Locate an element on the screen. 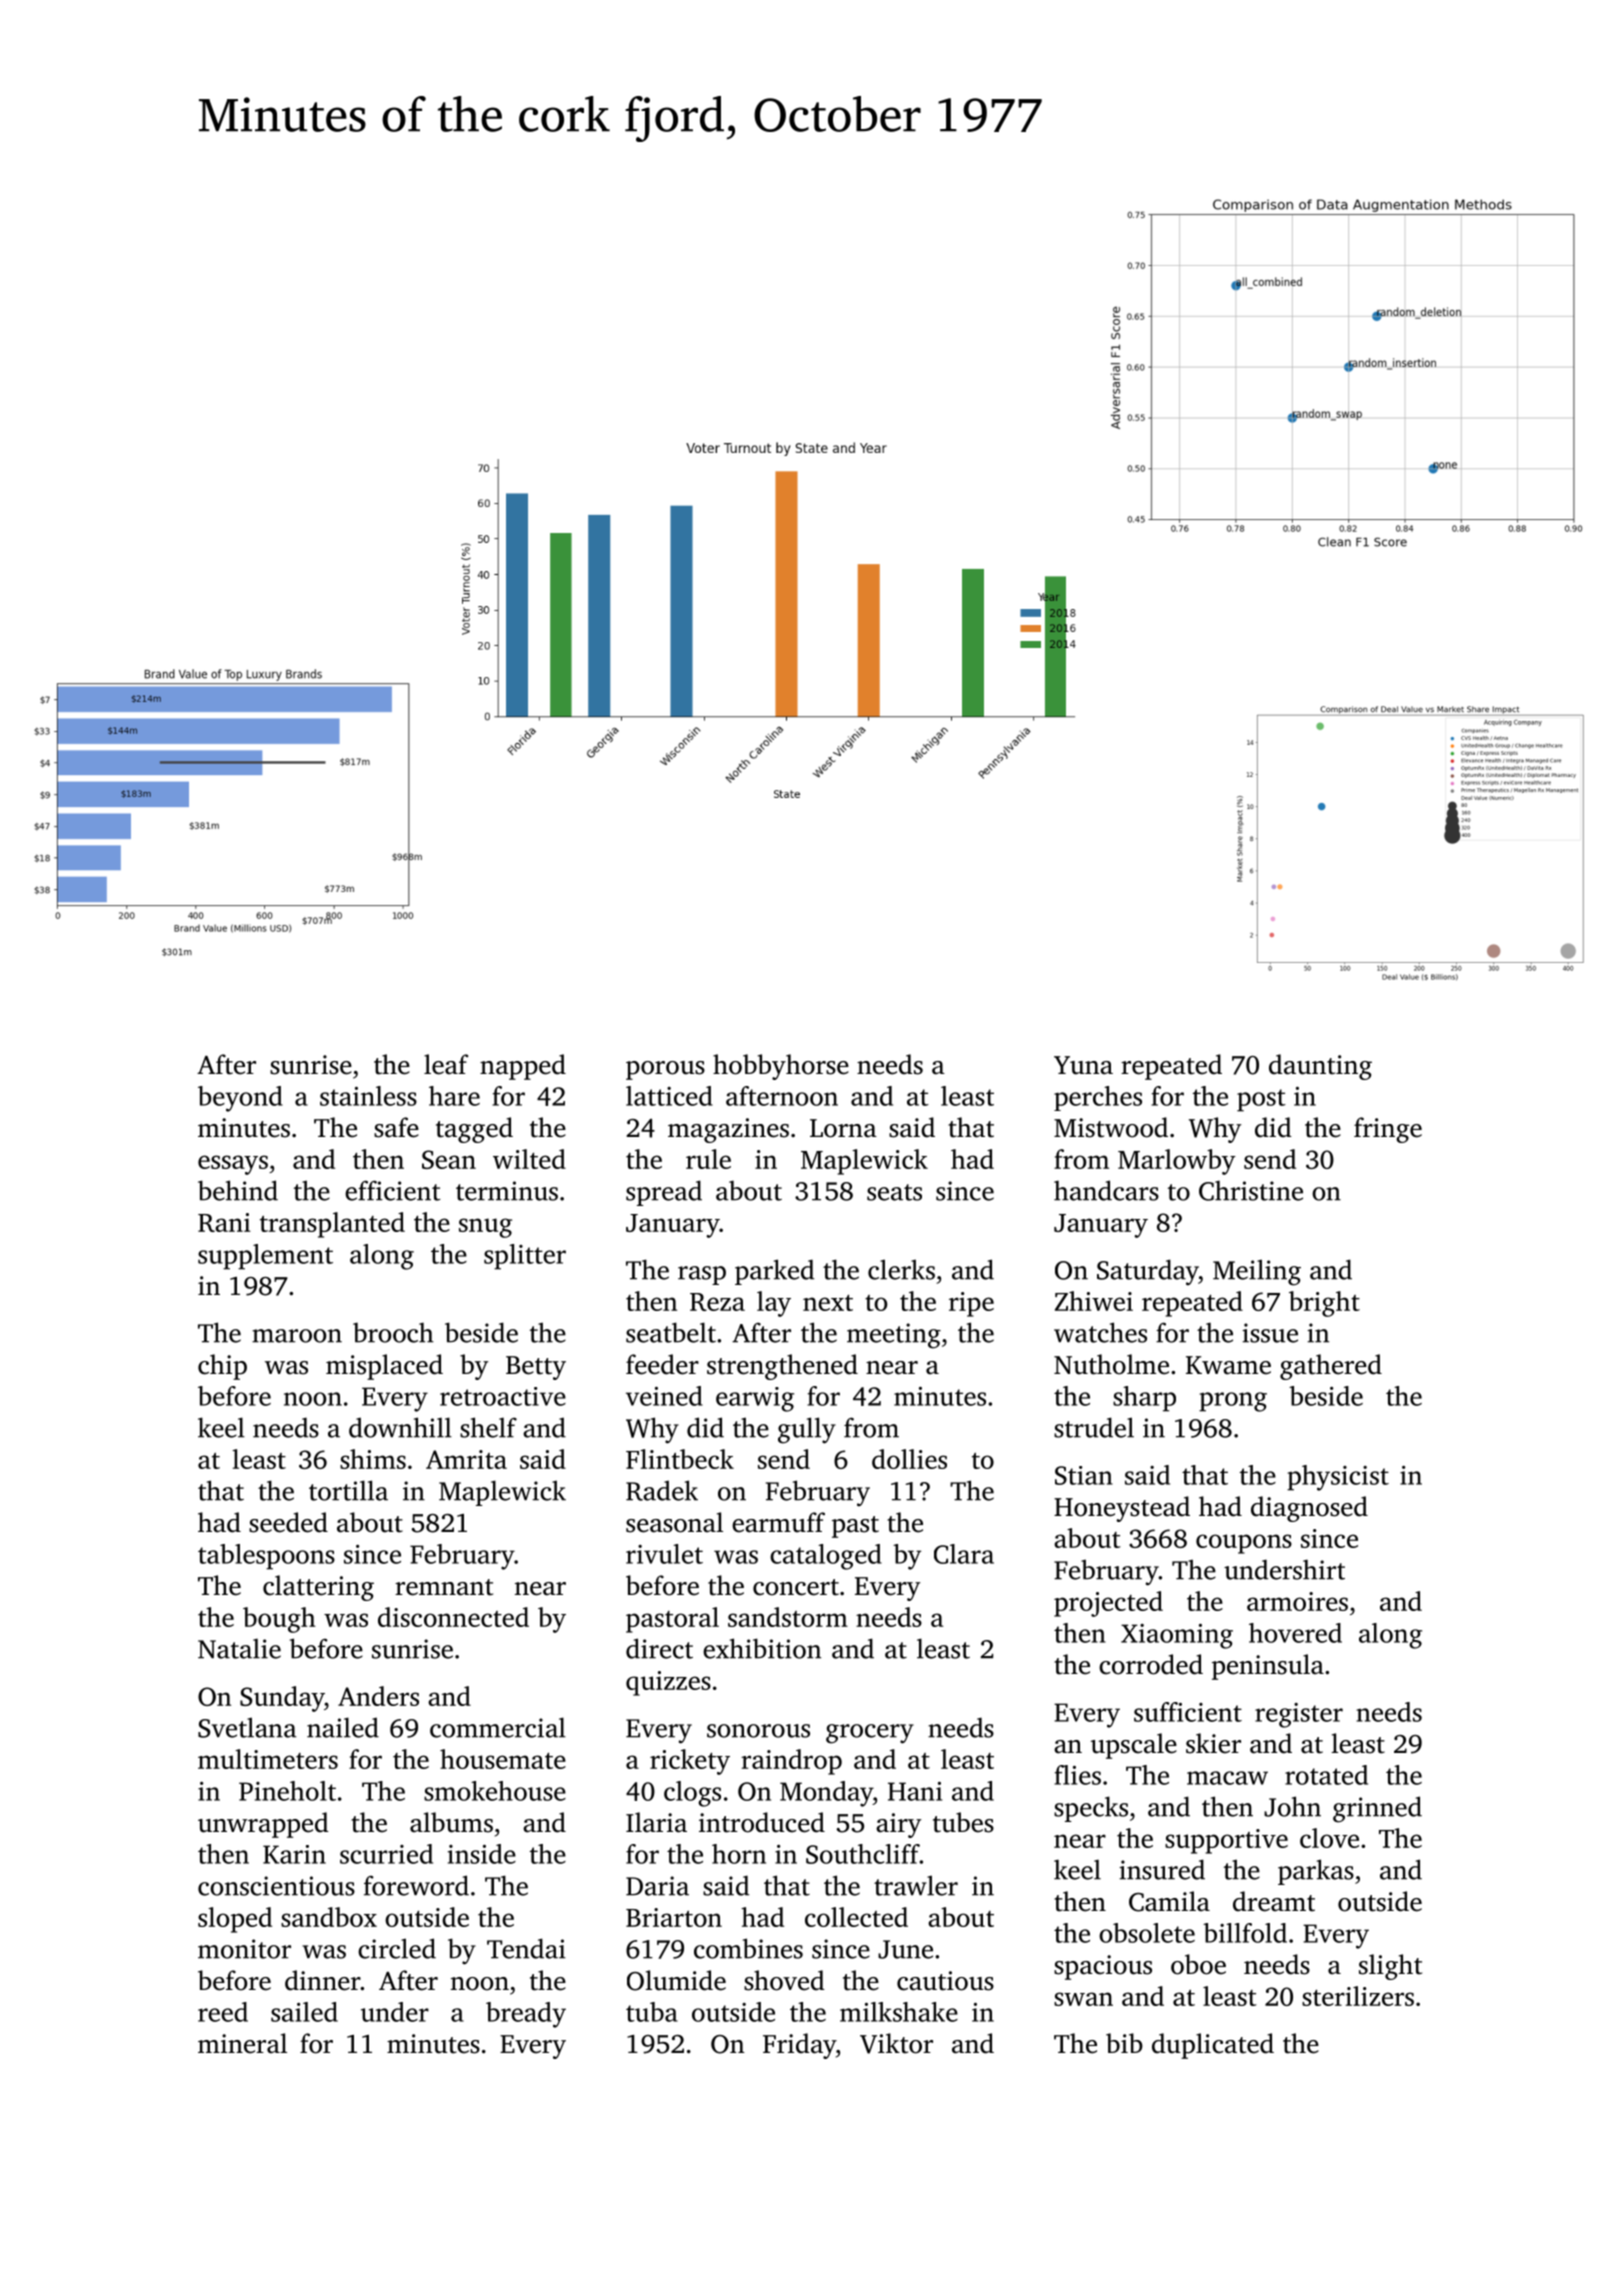 The width and height of the screenshot is (1620, 2292). prong is located at coordinates (1233, 1402).
